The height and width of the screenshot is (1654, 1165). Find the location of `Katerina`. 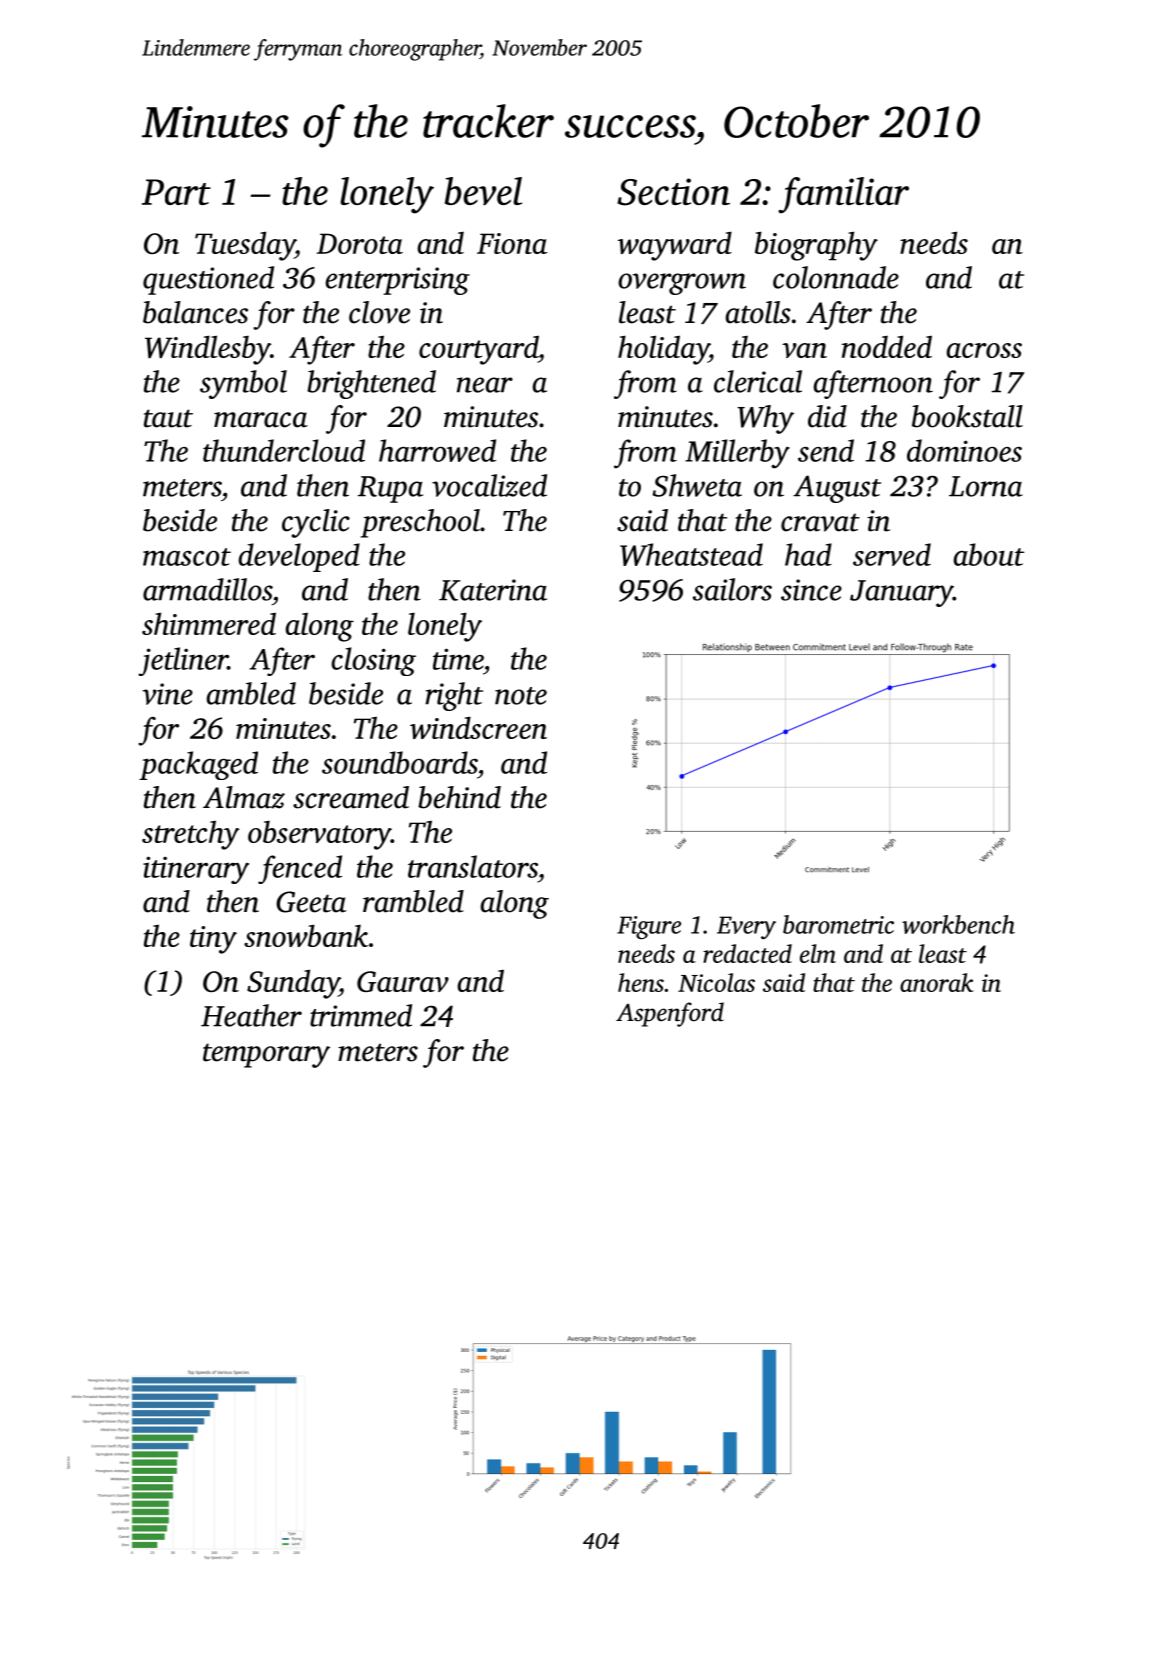

Katerina is located at coordinates (493, 590).
